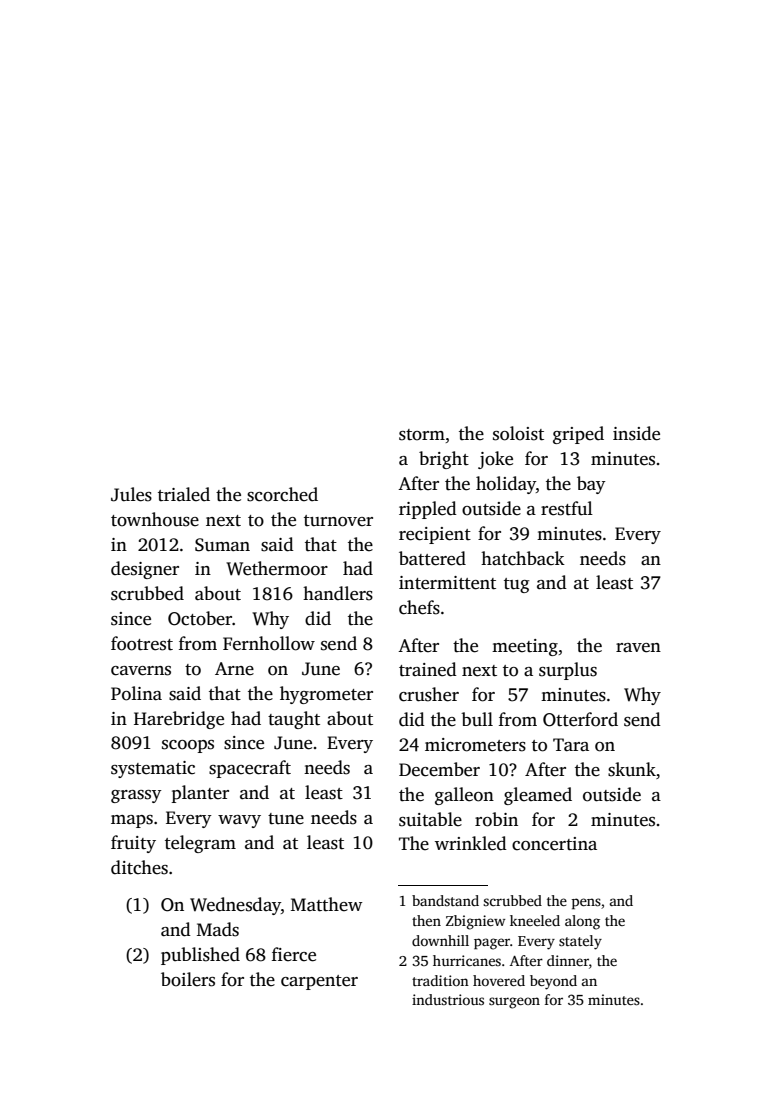 Image resolution: width=772 pixels, height=1096 pixels. I want to click on storm, so click(422, 435).
